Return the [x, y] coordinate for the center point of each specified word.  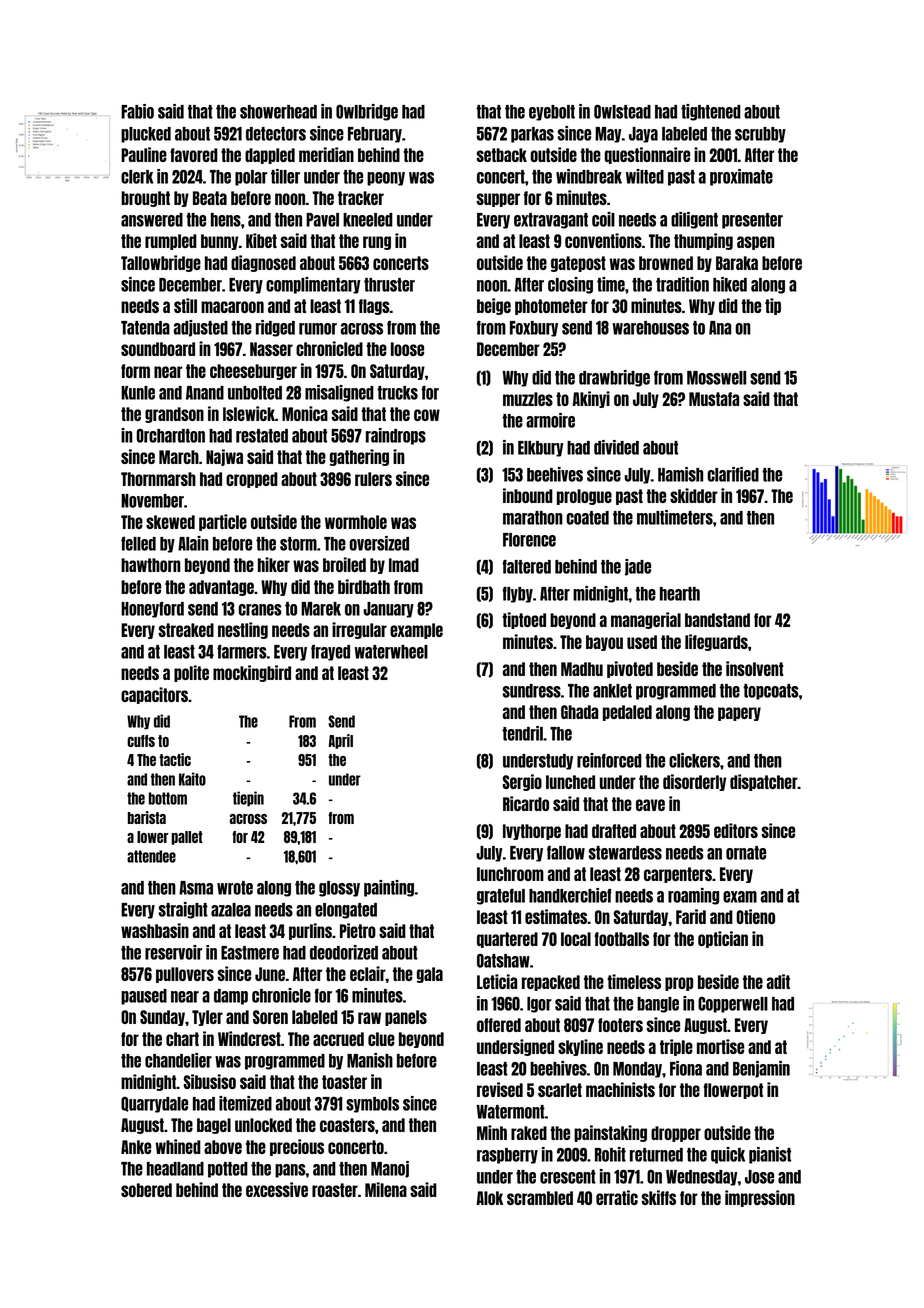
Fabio [137, 111]
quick [728, 1155]
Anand [205, 393]
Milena [386, 1189]
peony [386, 179]
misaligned [339, 393]
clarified [733, 474]
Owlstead [622, 111]
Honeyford [152, 610]
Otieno [756, 916]
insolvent [755, 668]
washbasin [155, 930]
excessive [277, 1189]
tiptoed [524, 620]
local [576, 939]
